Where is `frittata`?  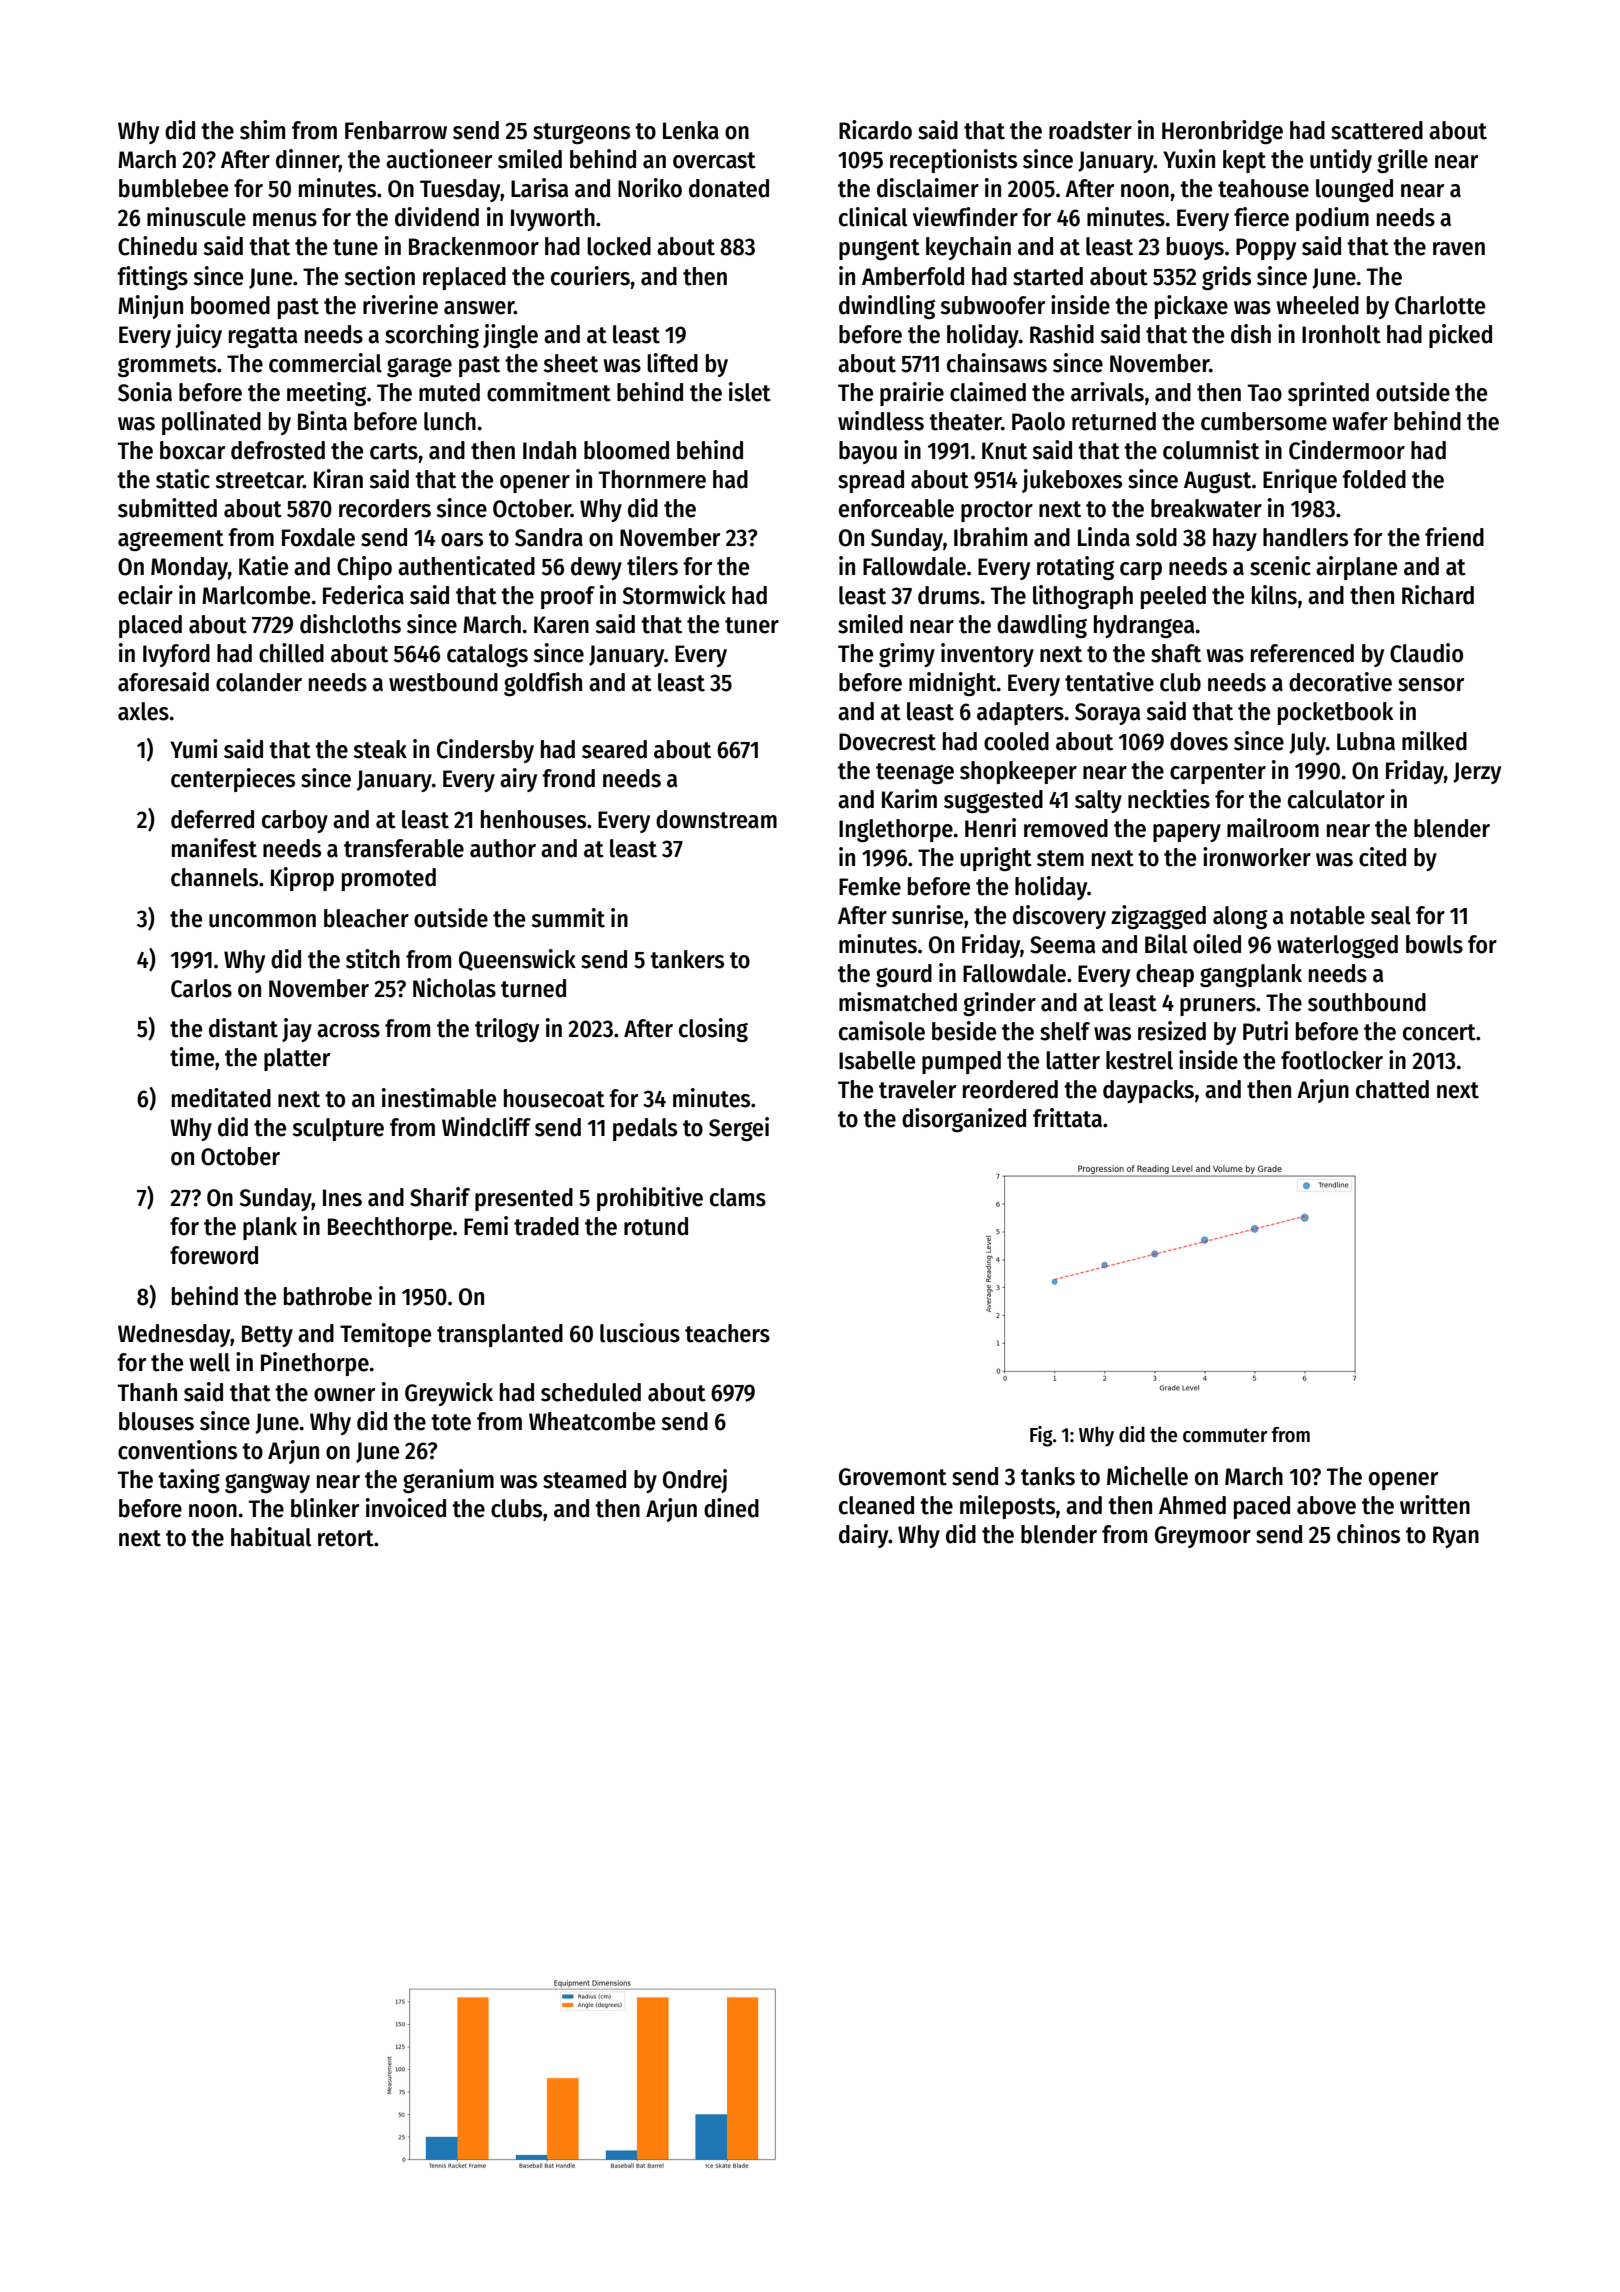 frittata is located at coordinates (1067, 1118).
